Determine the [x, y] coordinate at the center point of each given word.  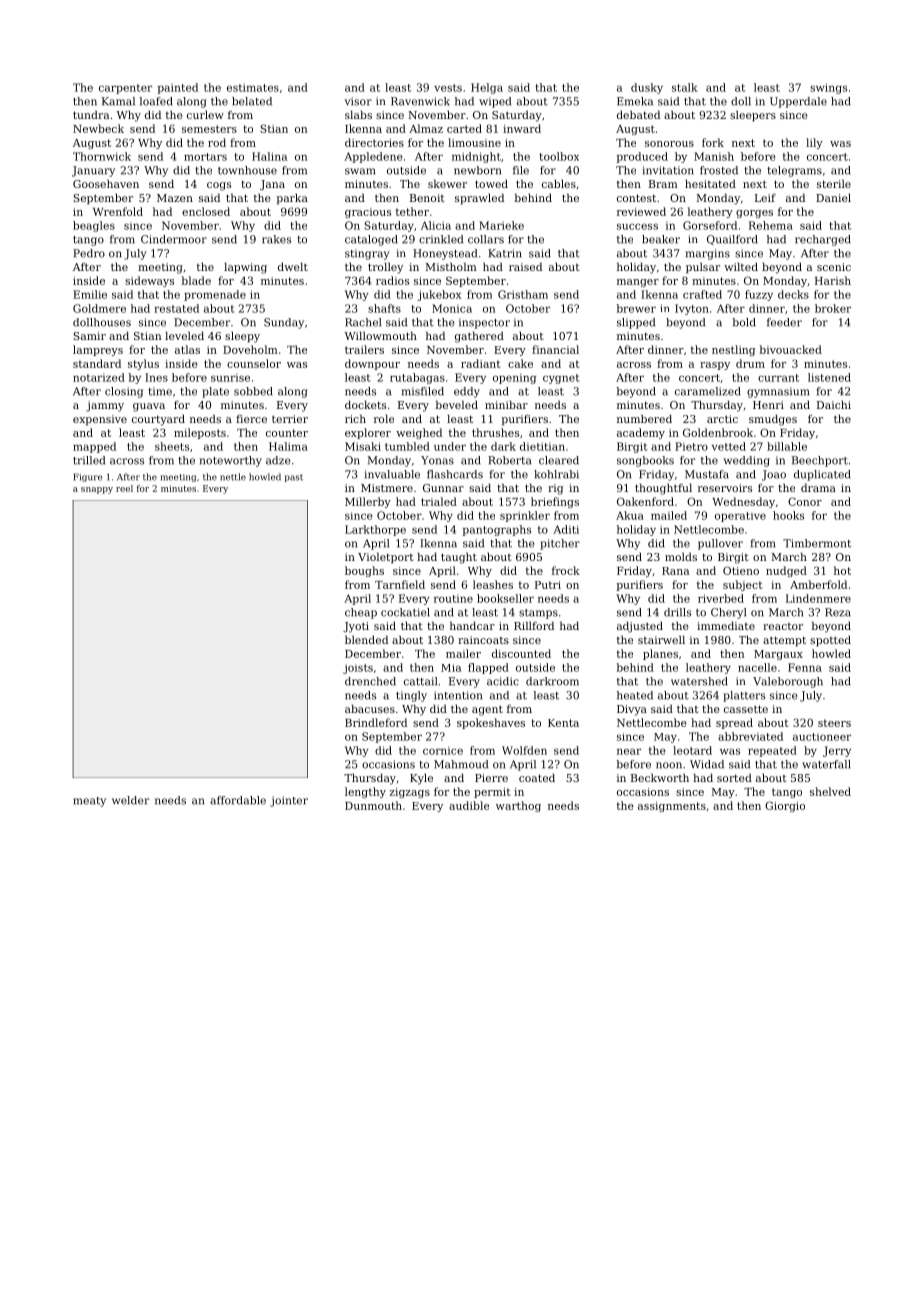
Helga [487, 88]
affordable [238, 800]
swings [828, 88]
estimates [253, 87]
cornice [443, 751]
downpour [372, 364]
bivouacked [791, 349]
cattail [420, 681]
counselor [254, 363]
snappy [97, 490]
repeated [772, 751]
